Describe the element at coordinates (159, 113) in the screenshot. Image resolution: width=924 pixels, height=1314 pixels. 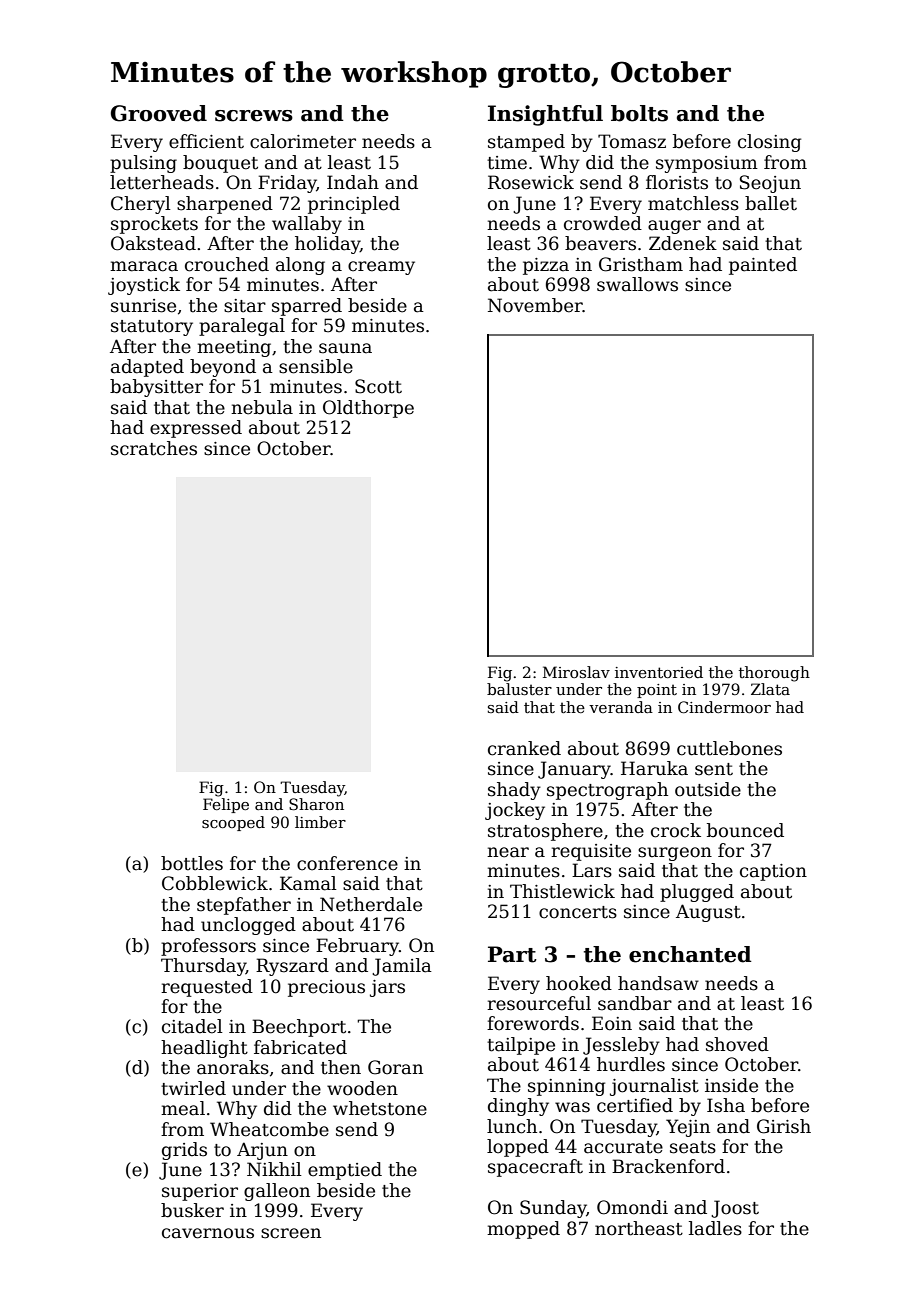
I see `Grooved` at that location.
